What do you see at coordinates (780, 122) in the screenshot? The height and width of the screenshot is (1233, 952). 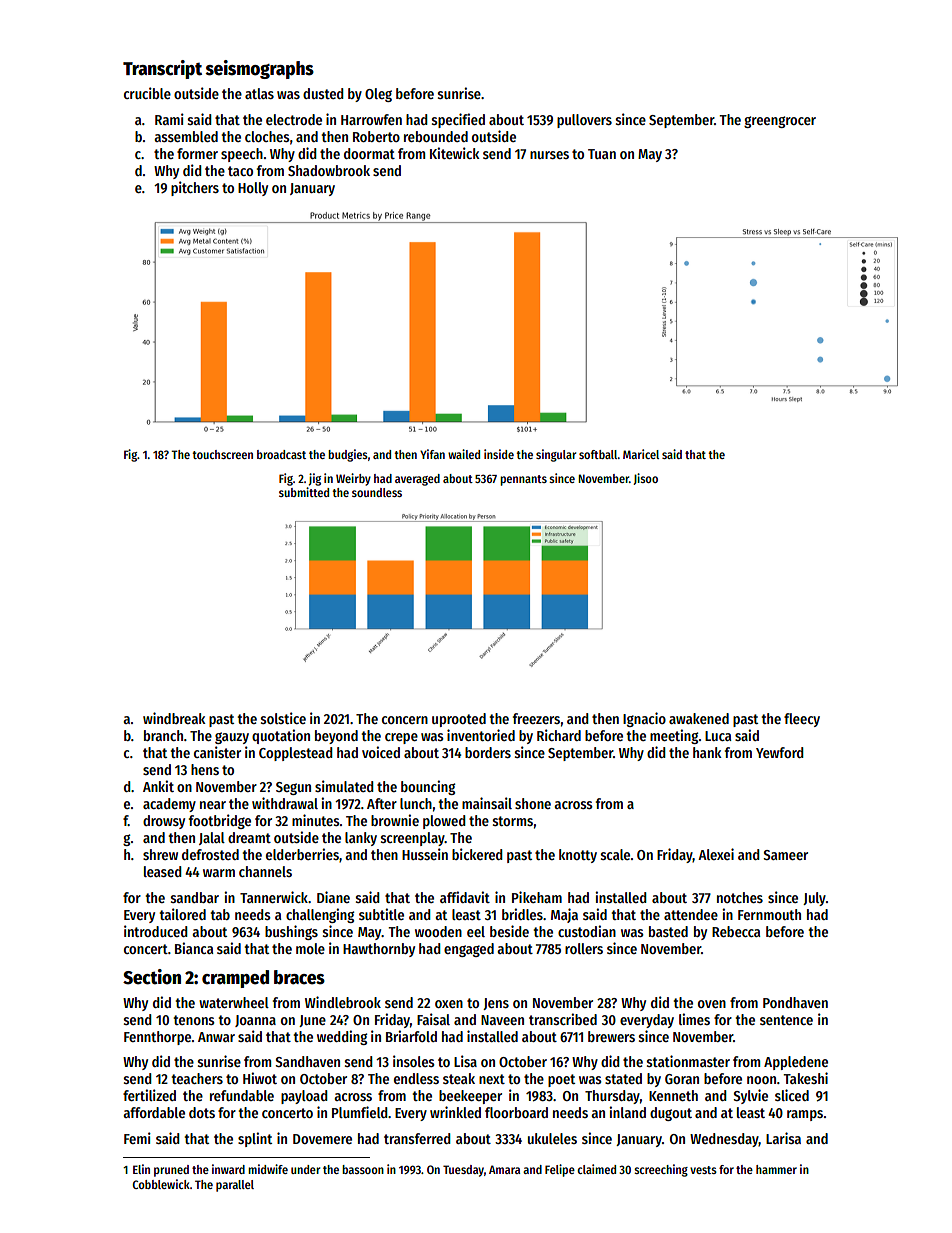 I see `greengrocer` at bounding box center [780, 122].
